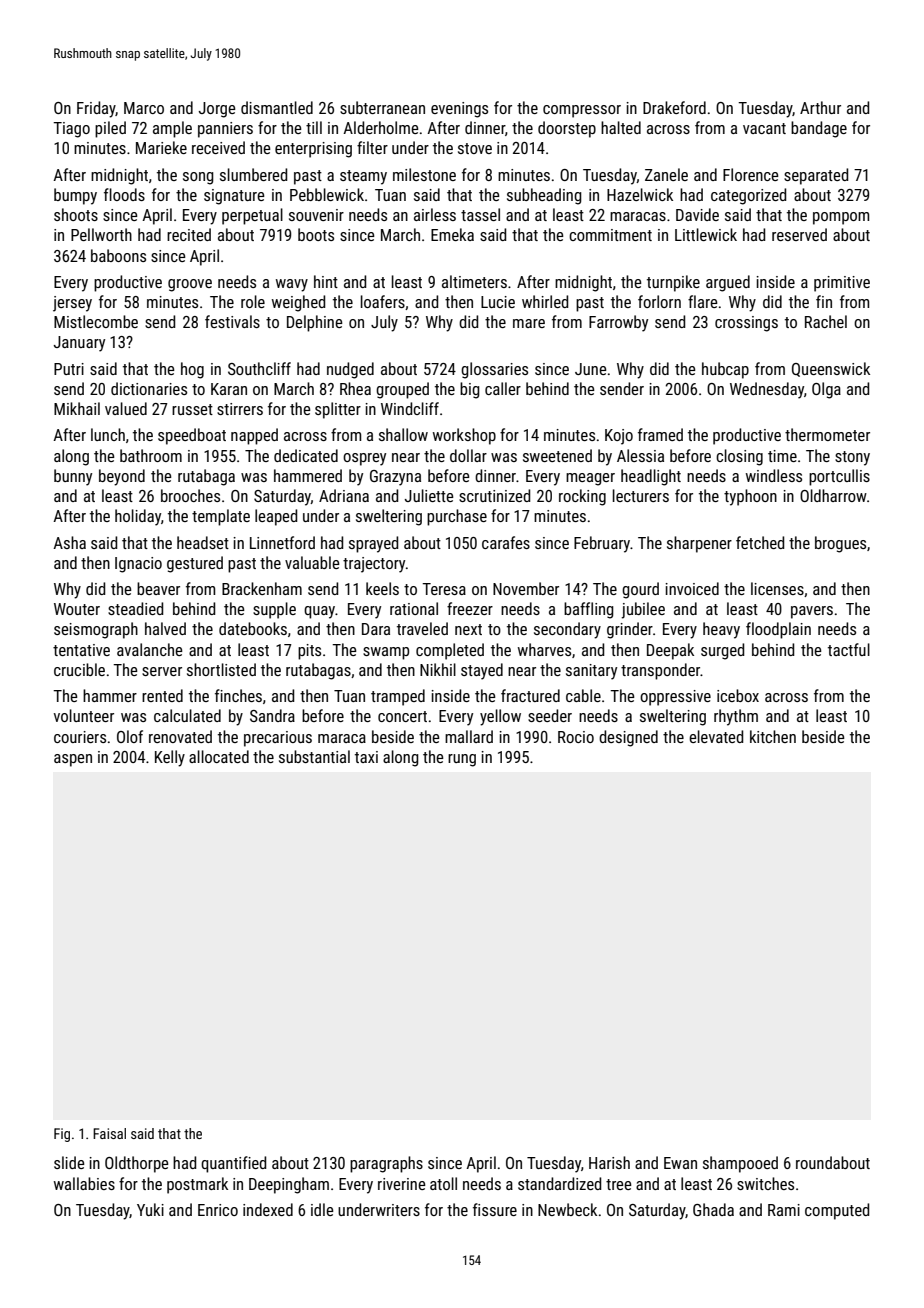 This page has height=1308, width=924. What do you see at coordinates (232, 321) in the page?
I see `festivals` at bounding box center [232, 321].
